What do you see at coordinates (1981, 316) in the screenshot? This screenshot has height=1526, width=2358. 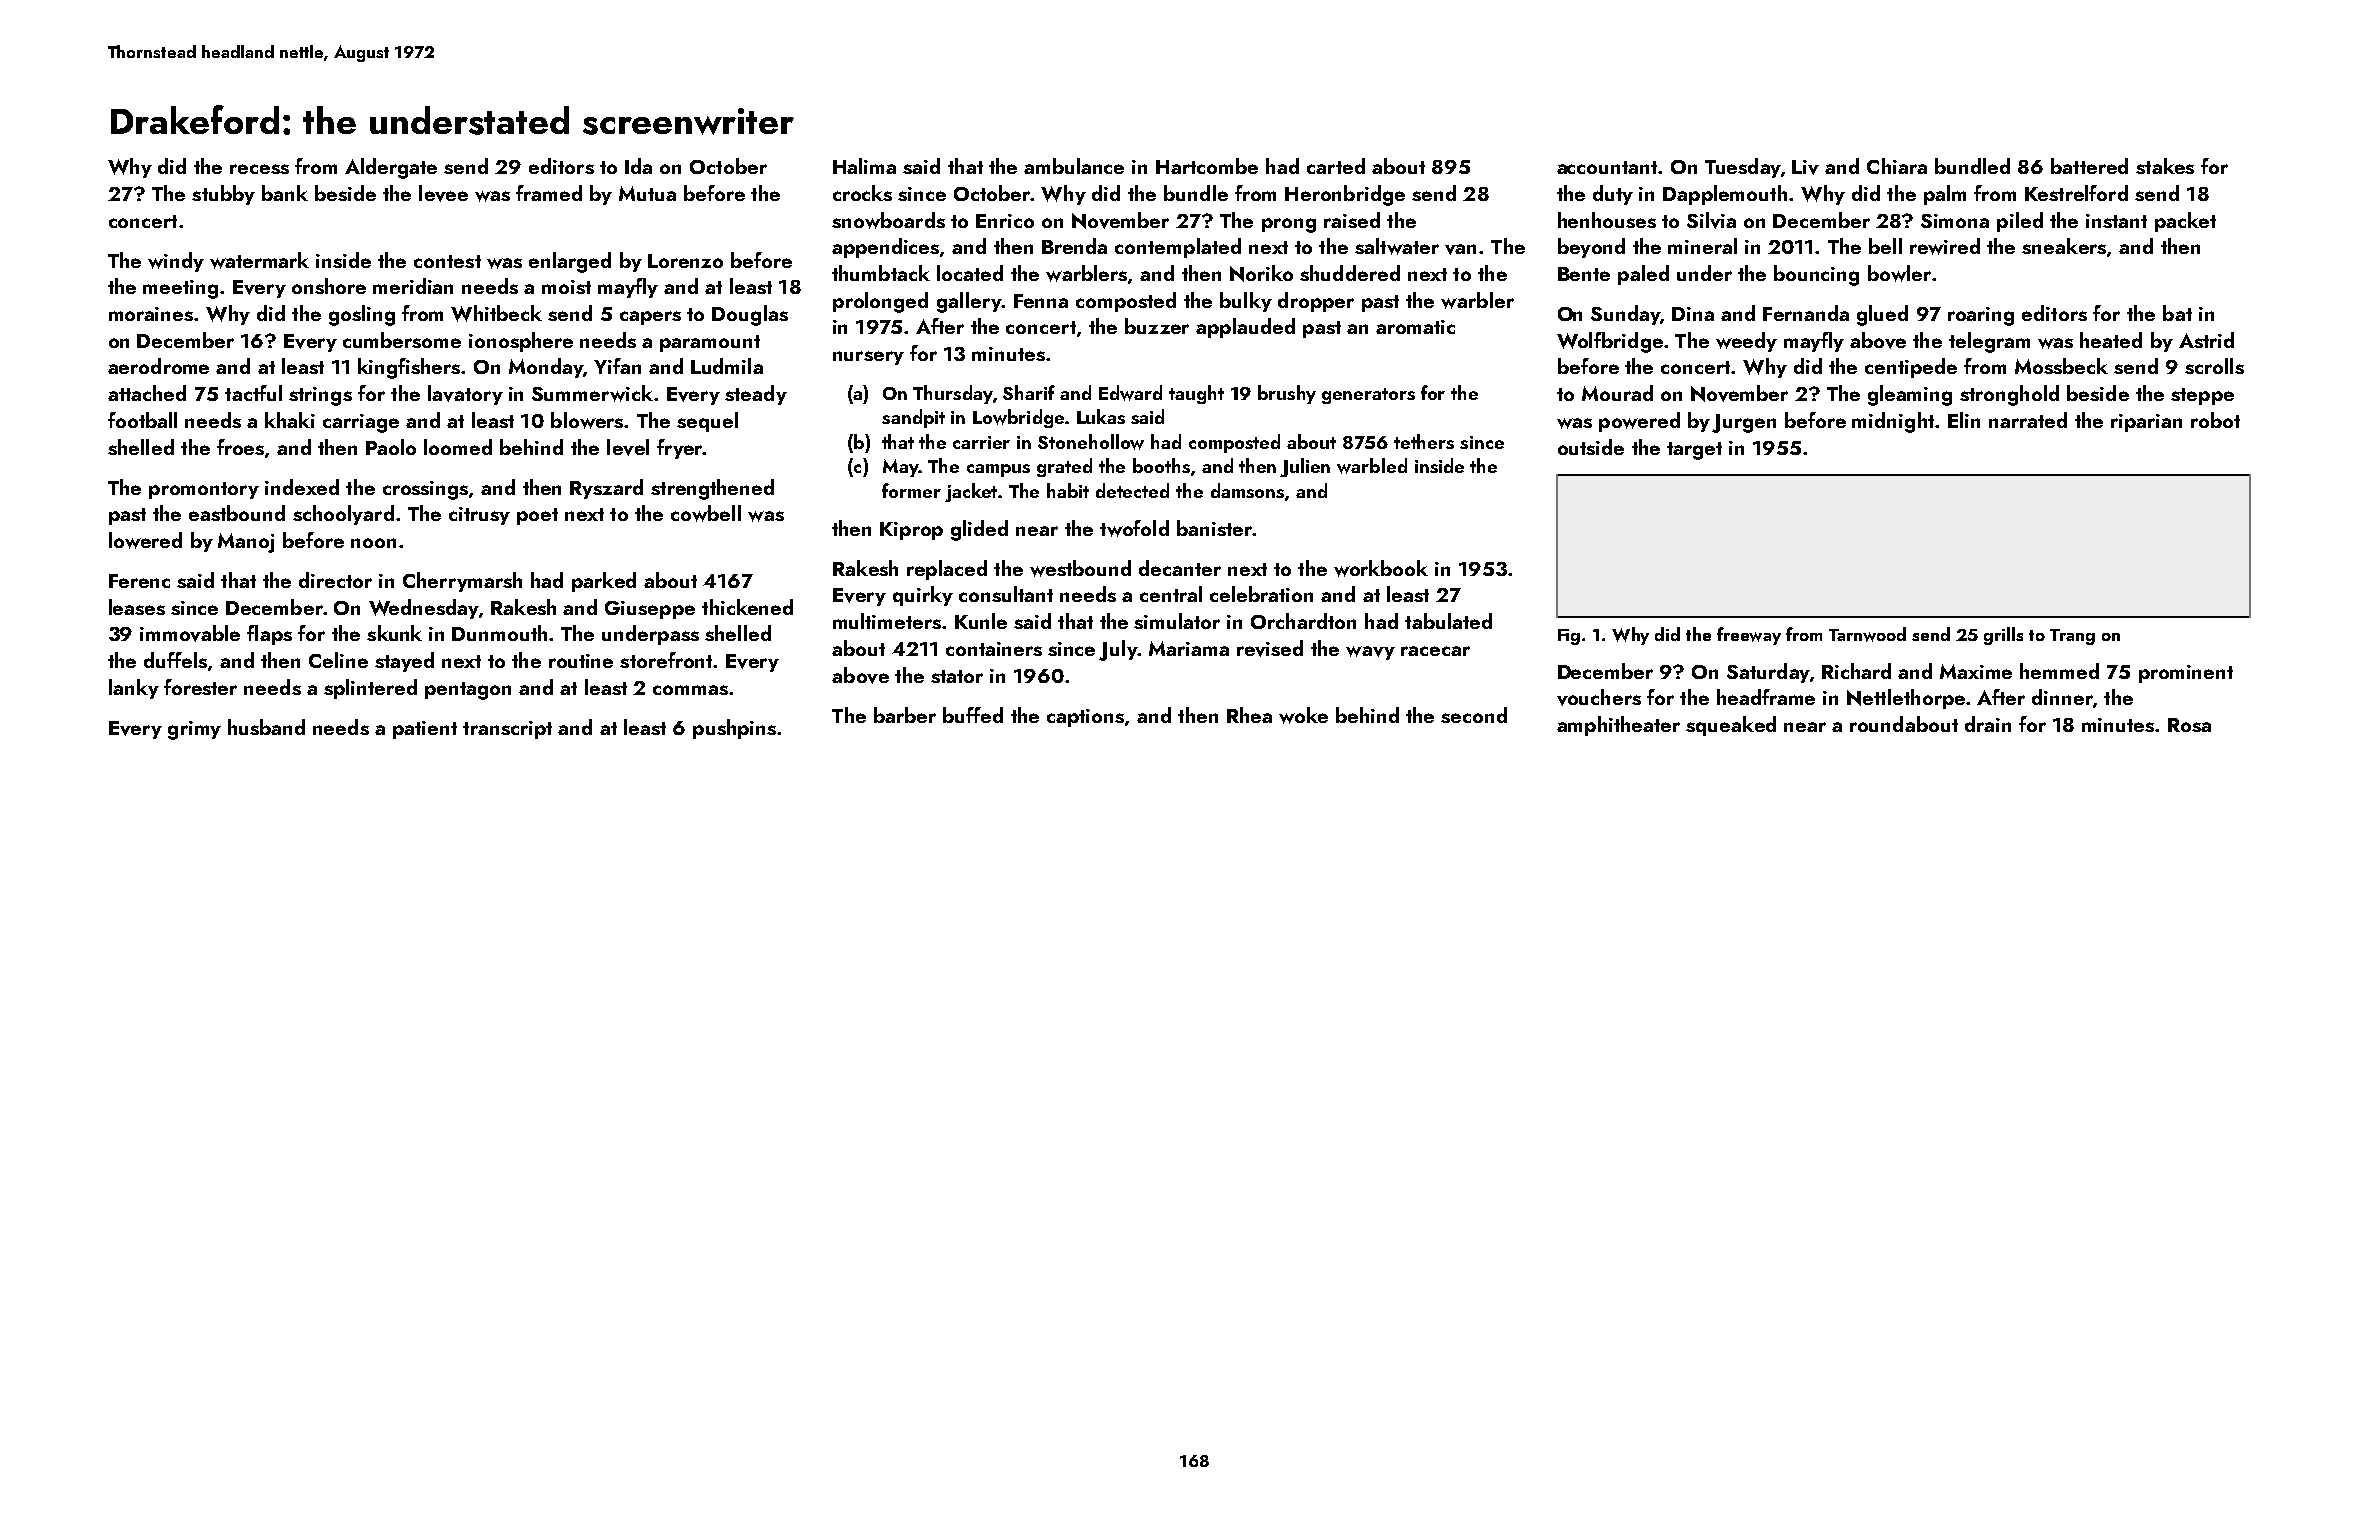 I see `roaring` at bounding box center [1981, 316].
